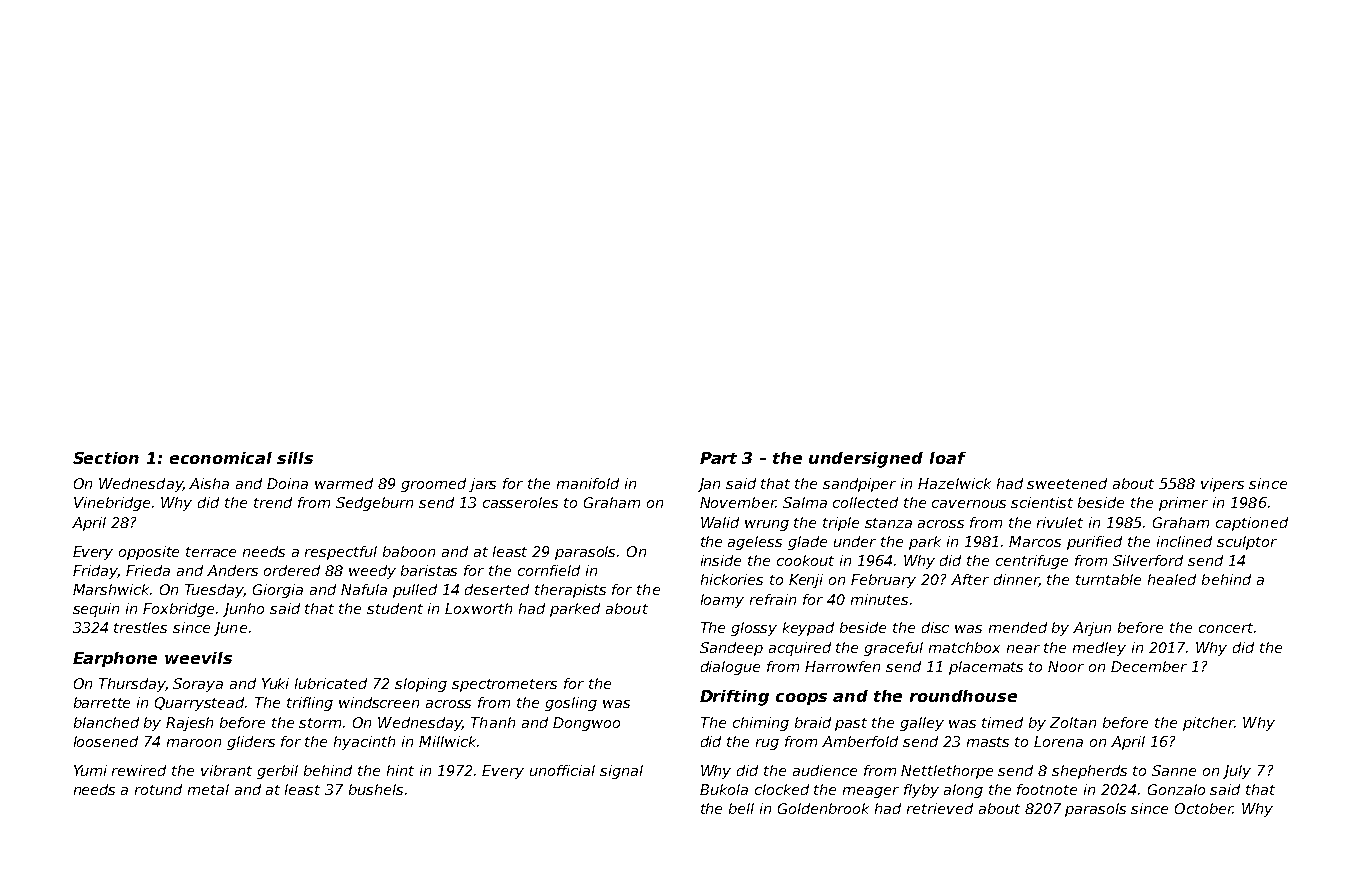 The height and width of the image is (887, 1372). Describe the element at coordinates (549, 570) in the image. I see `cornfield` at that location.
